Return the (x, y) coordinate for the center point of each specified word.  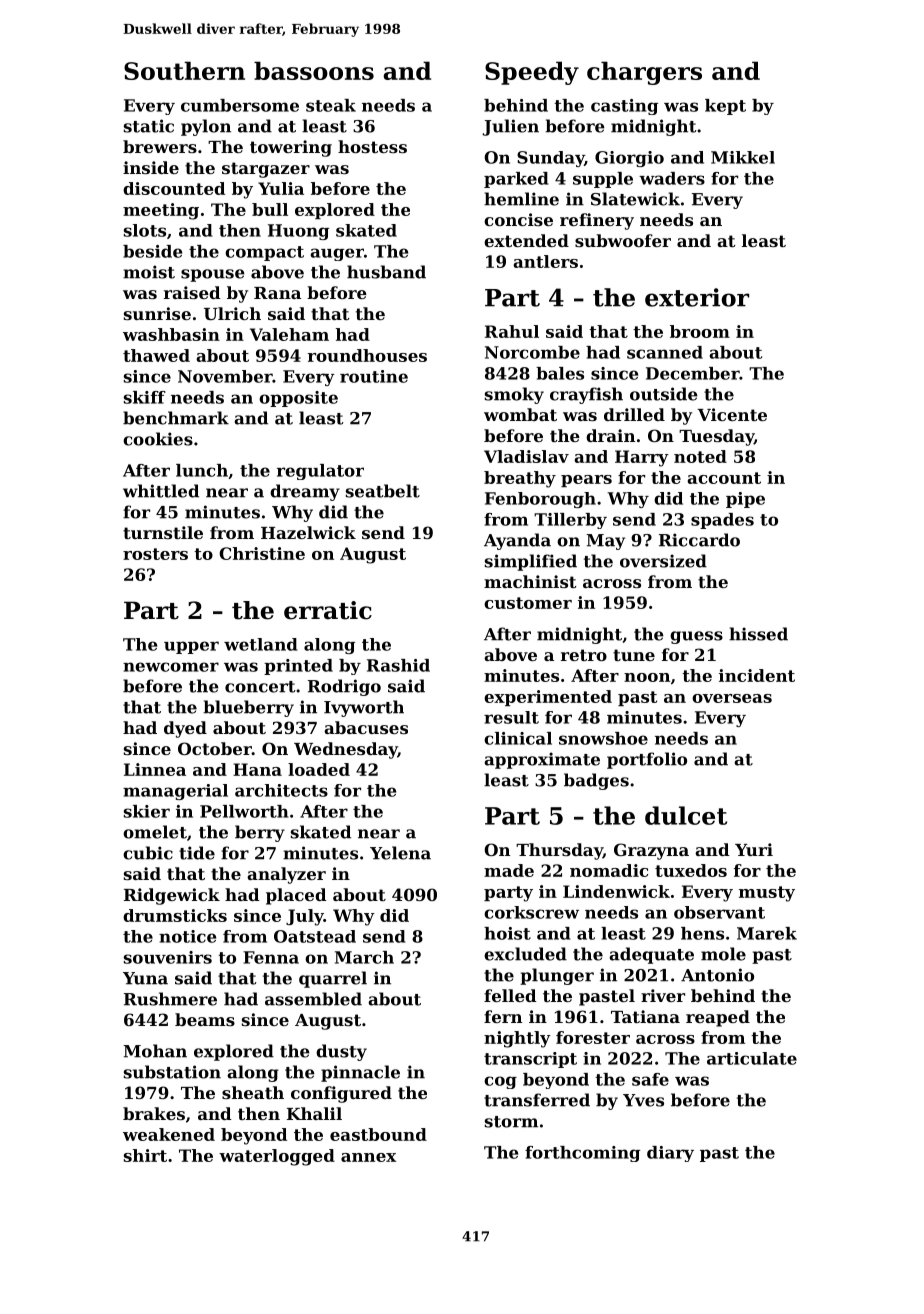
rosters (155, 554)
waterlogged (277, 1157)
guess (696, 637)
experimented (548, 698)
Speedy (532, 73)
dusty (341, 1052)
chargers (644, 73)
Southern (184, 70)
